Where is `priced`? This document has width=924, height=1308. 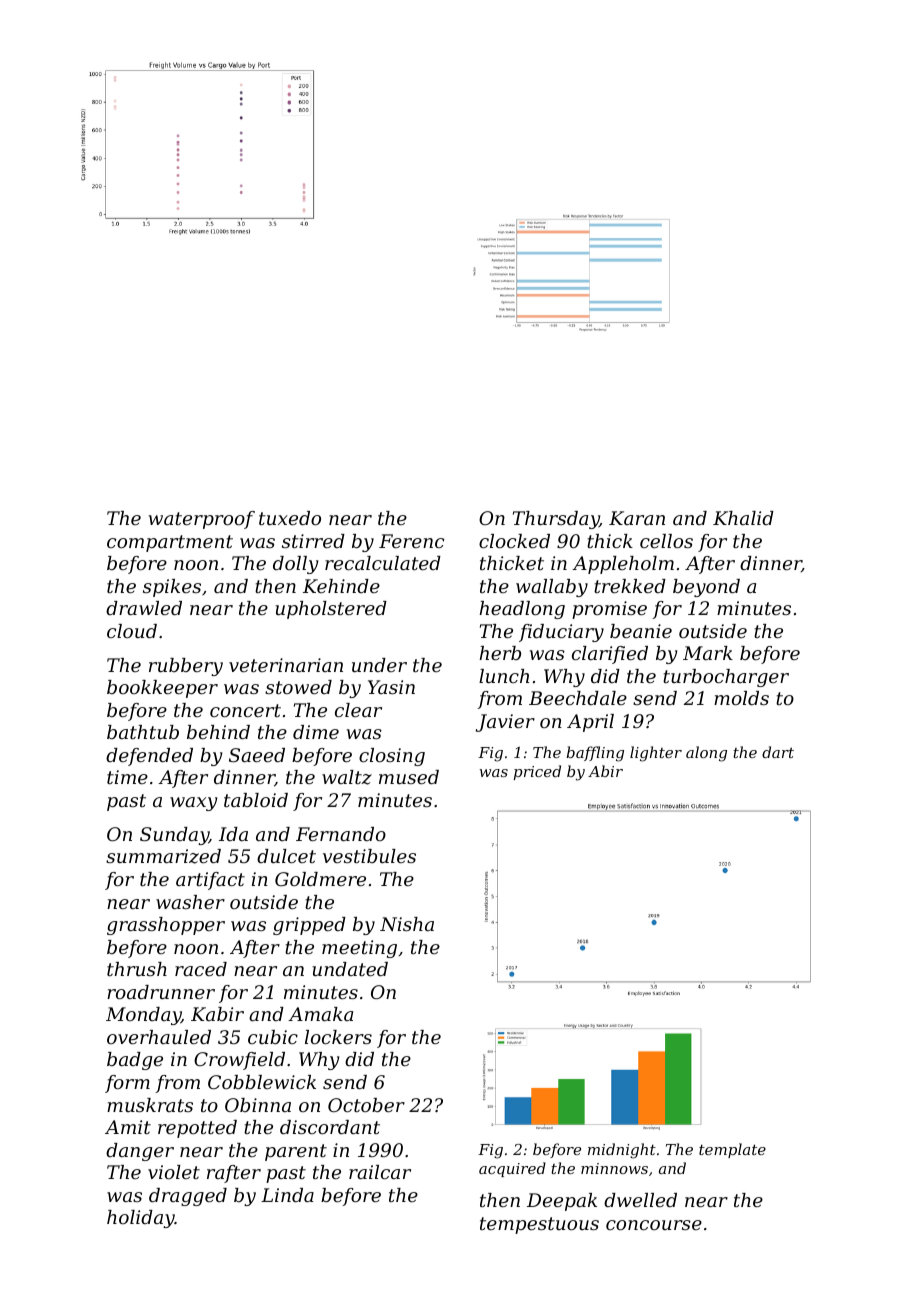
priced is located at coordinates (537, 772).
